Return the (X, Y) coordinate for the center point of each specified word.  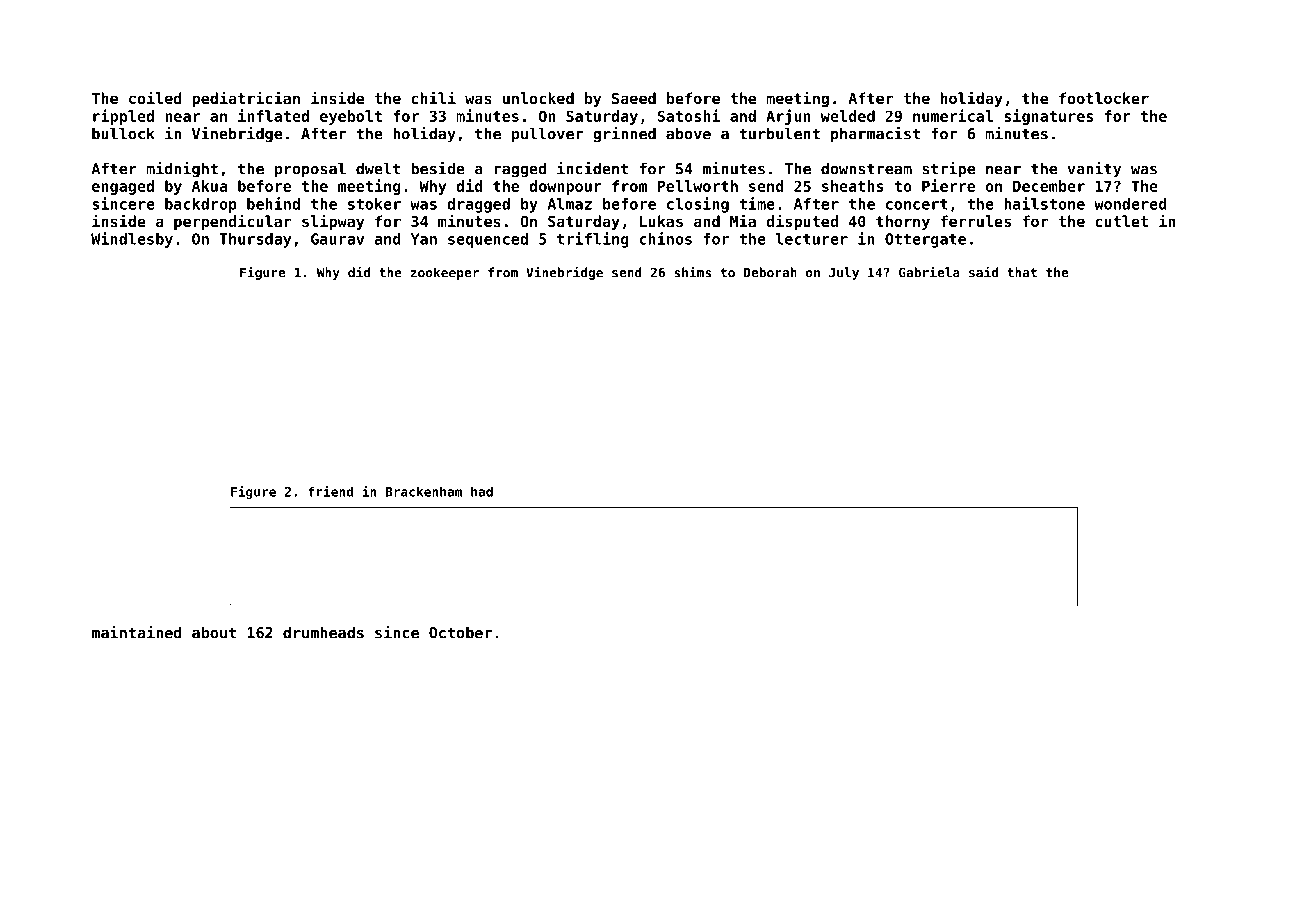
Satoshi (688, 115)
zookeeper (445, 273)
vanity (1094, 170)
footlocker (1104, 98)
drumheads (323, 632)
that (1022, 272)
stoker (374, 204)
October (460, 632)
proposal (310, 170)
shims (692, 272)
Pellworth (698, 186)
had (482, 491)
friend (330, 491)
